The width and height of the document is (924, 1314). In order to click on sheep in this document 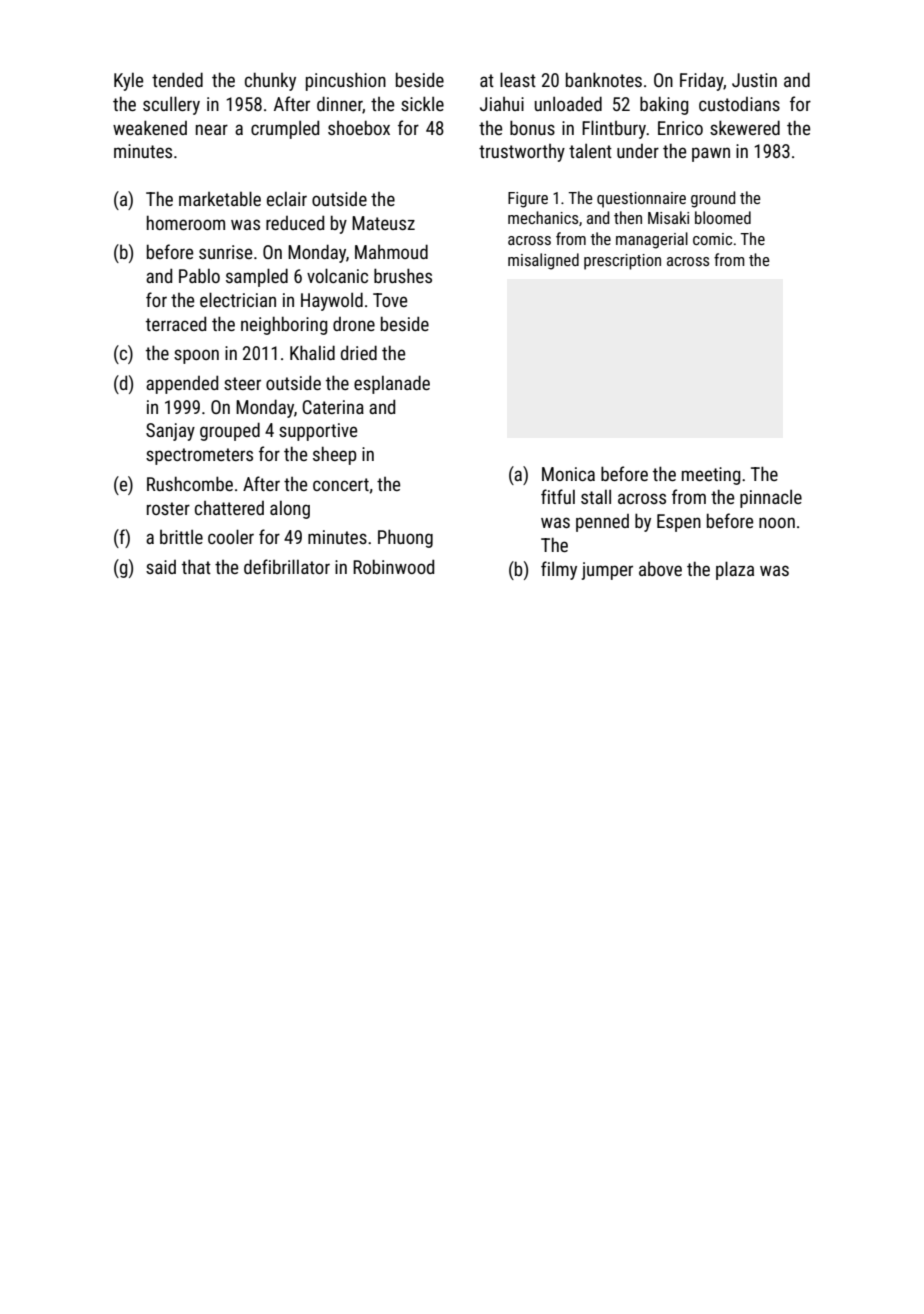, I will do `click(334, 455)`.
